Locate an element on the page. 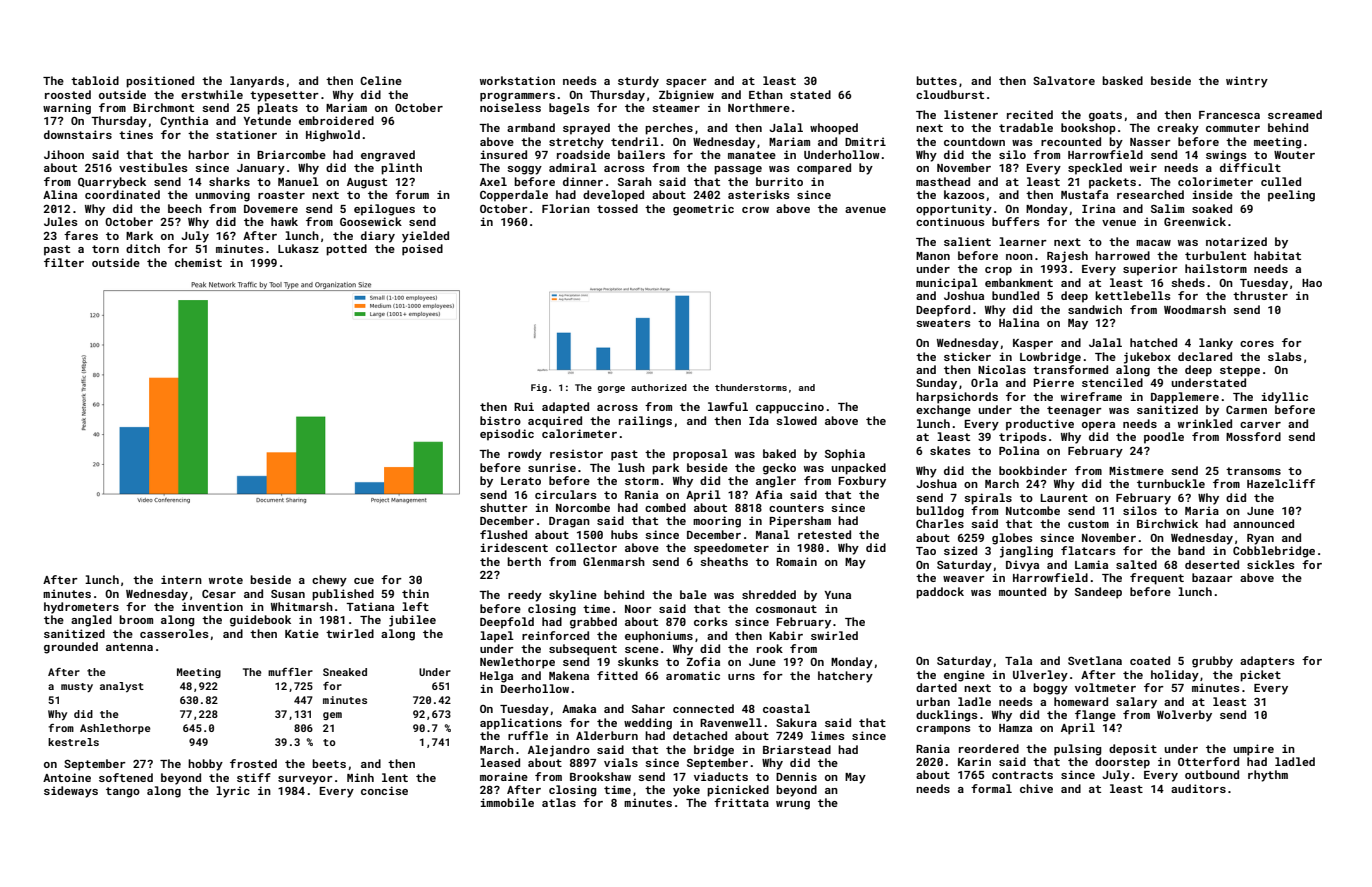 The image size is (1372, 887). filter is located at coordinates (64, 262).
